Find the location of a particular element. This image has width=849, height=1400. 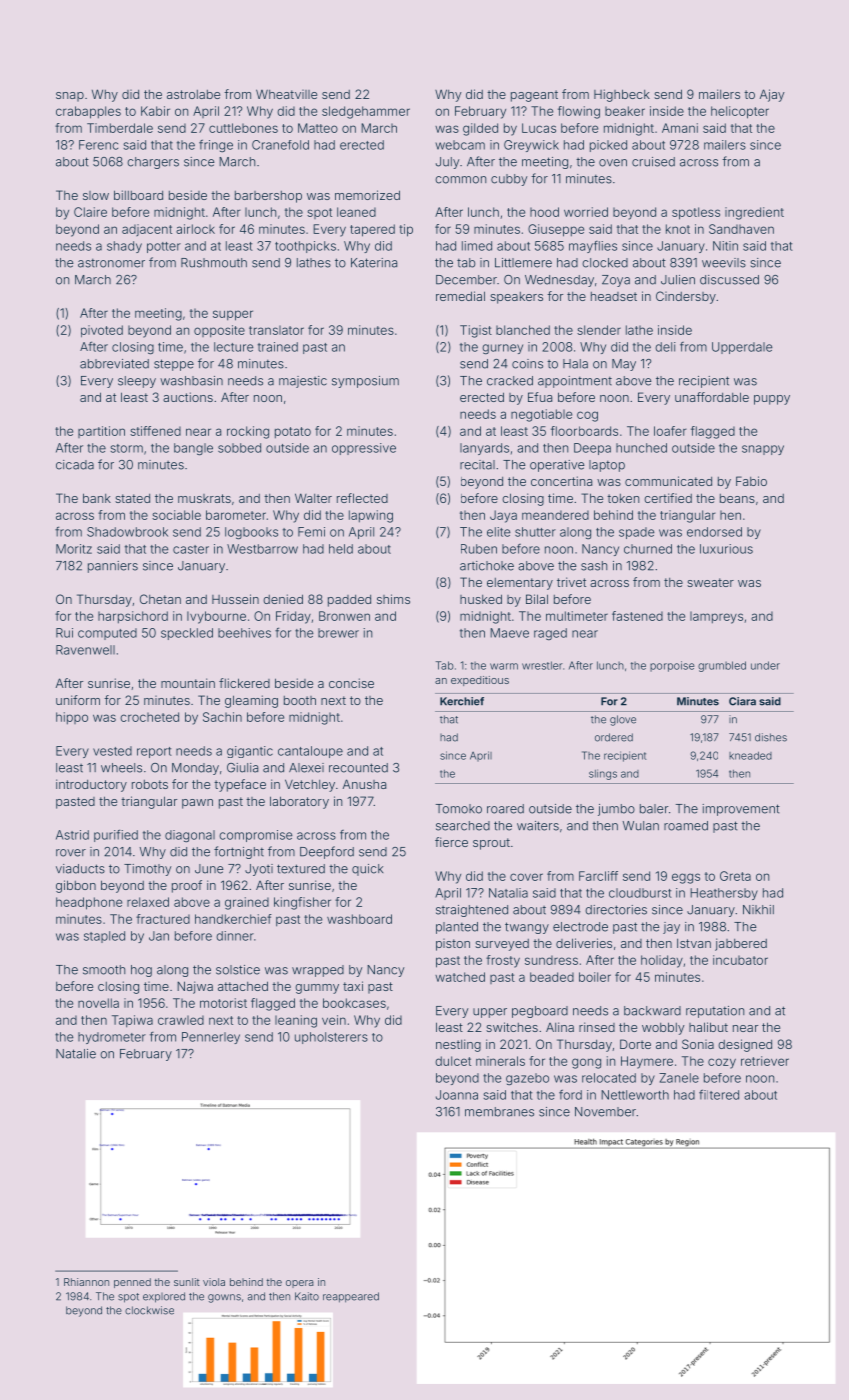

Rhiannon is located at coordinates (86, 1282).
